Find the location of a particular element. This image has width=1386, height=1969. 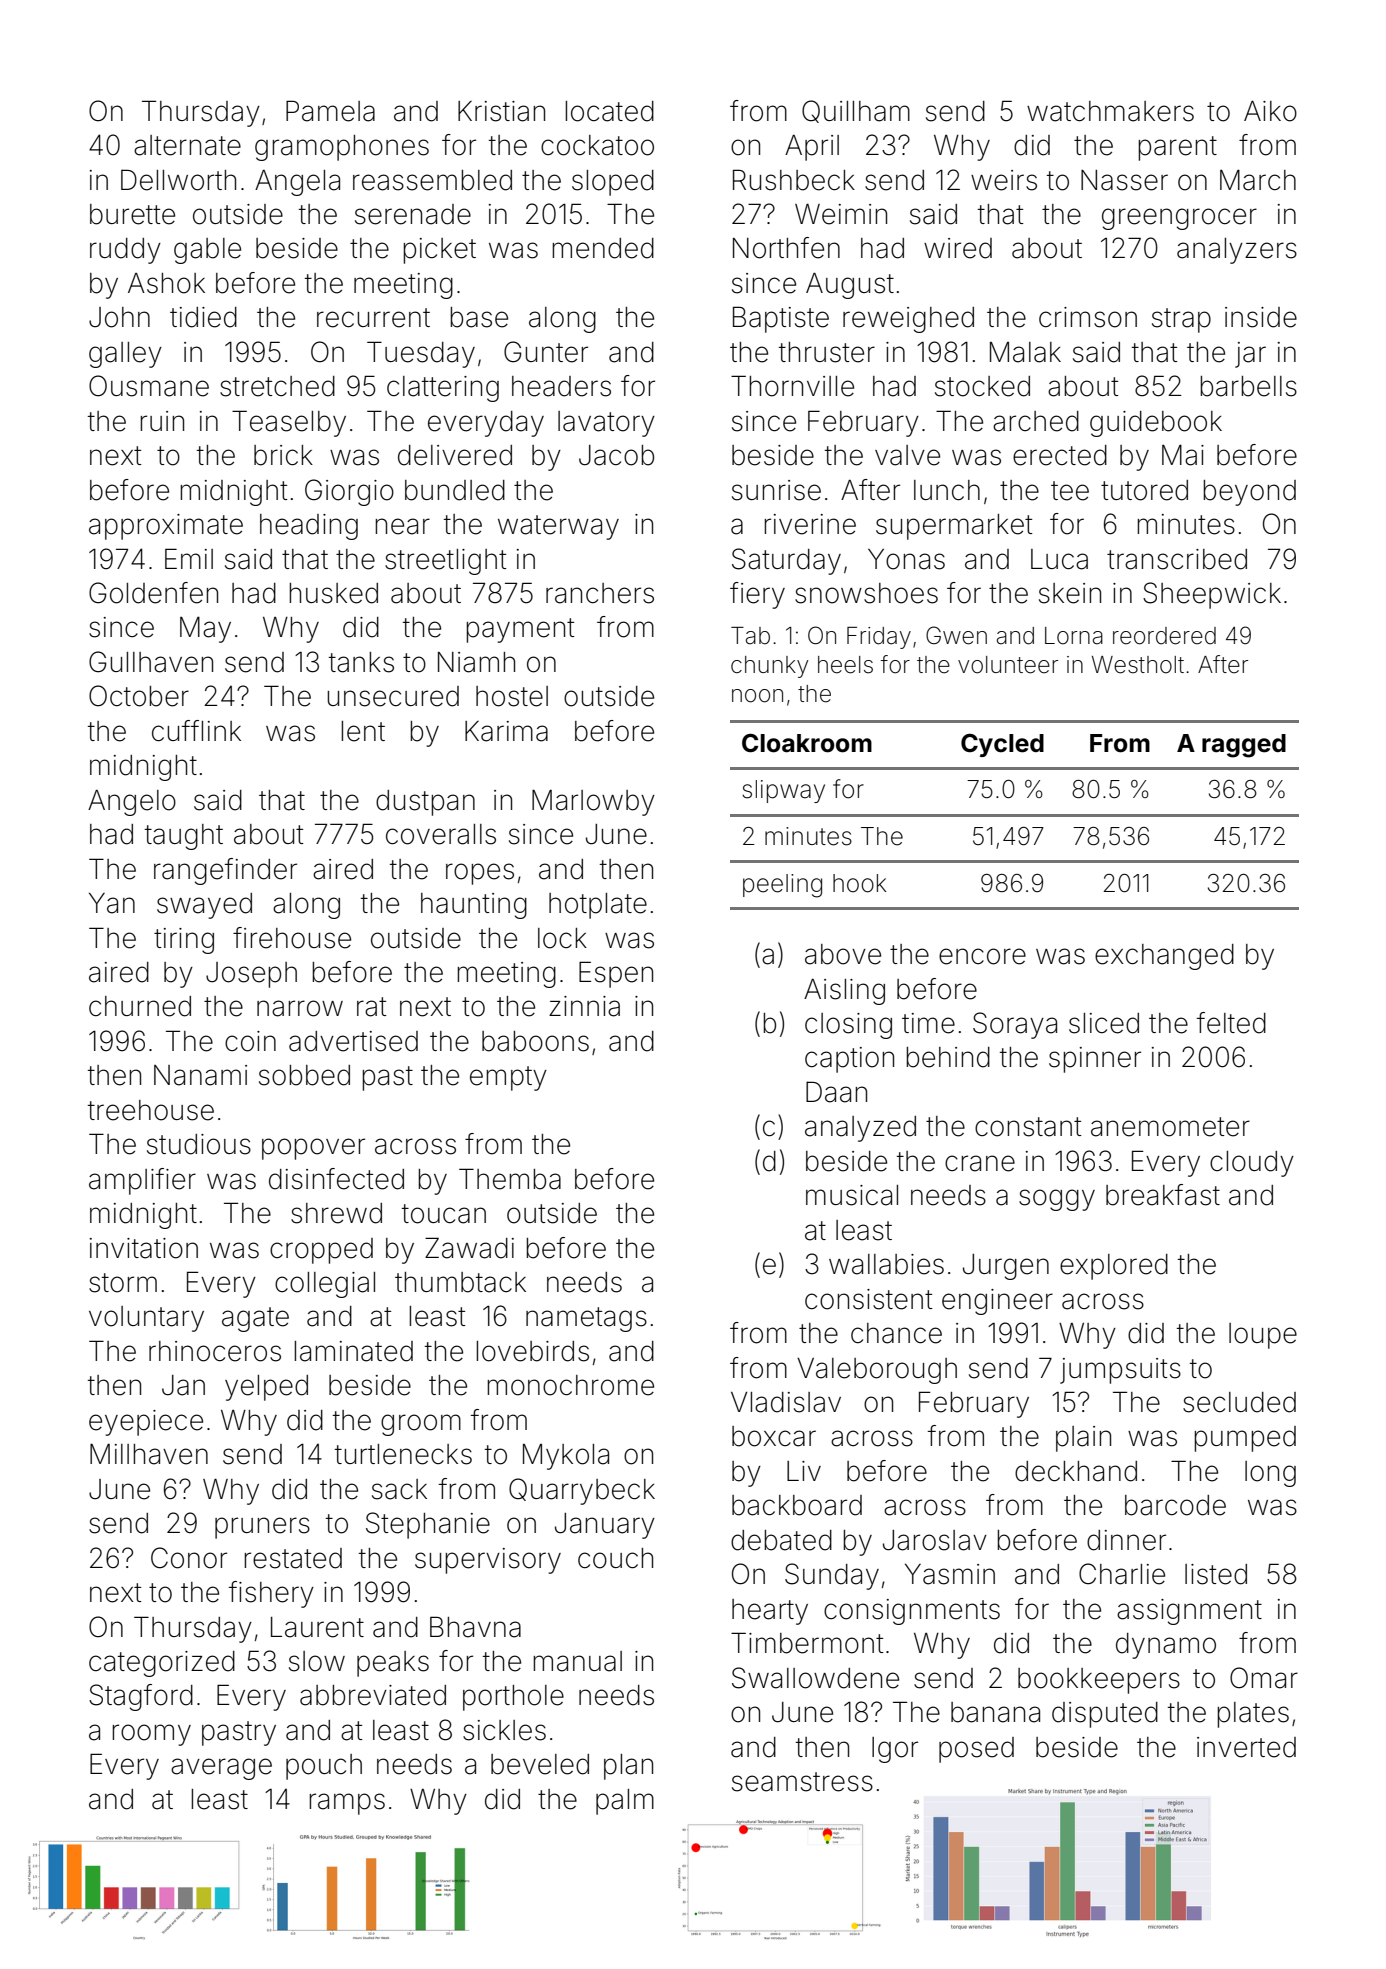

alternate is located at coordinates (187, 145).
